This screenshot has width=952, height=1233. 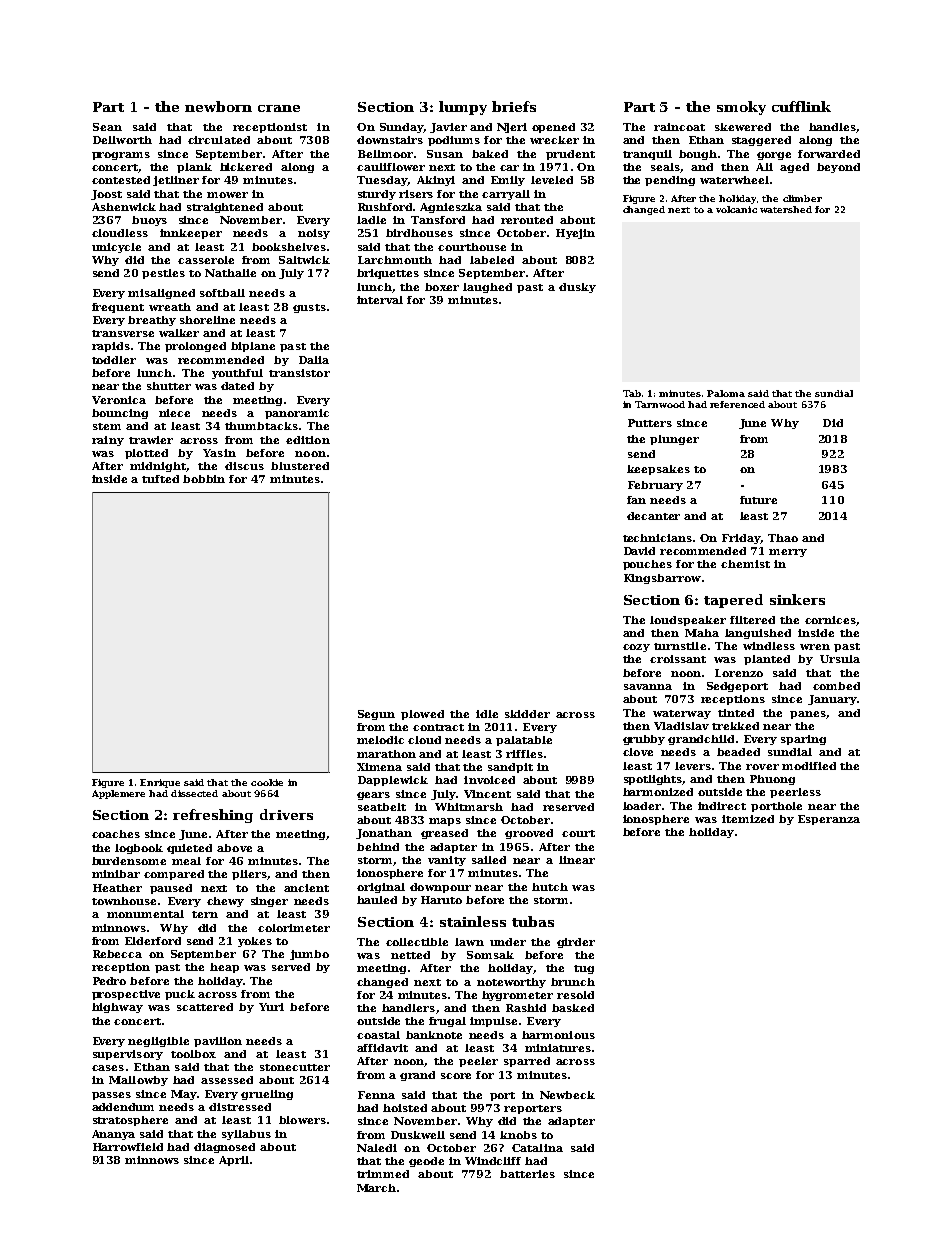 What do you see at coordinates (422, 715) in the screenshot?
I see `plowed` at bounding box center [422, 715].
